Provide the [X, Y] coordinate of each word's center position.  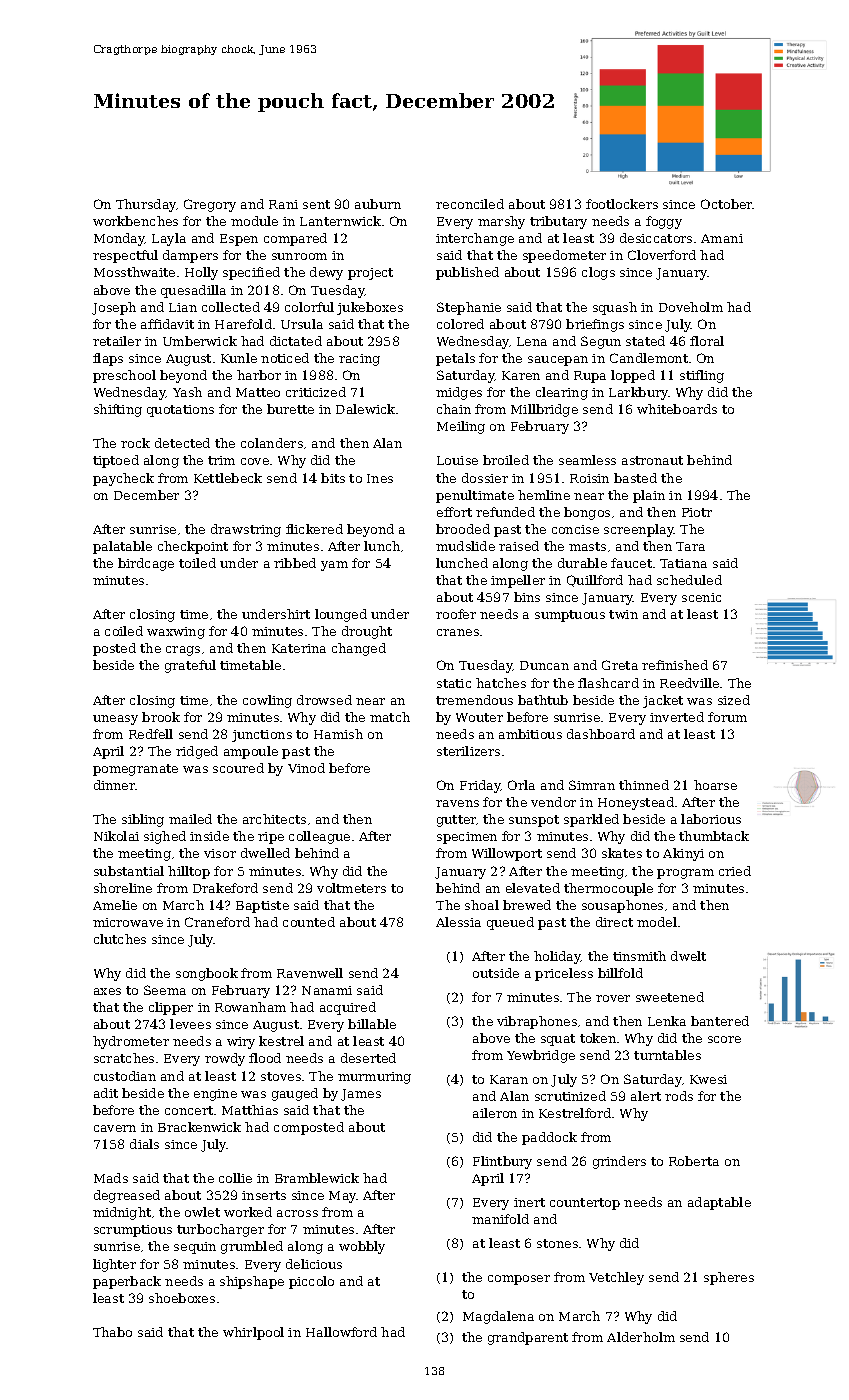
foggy [664, 222]
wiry [241, 1043]
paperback [127, 1282]
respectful [125, 256]
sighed [165, 837]
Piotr [697, 512]
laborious [711, 819]
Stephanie [469, 308]
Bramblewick [317, 1178]
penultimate [475, 496]
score [724, 1039]
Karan [509, 1079]
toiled [197, 563]
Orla [521, 785]
